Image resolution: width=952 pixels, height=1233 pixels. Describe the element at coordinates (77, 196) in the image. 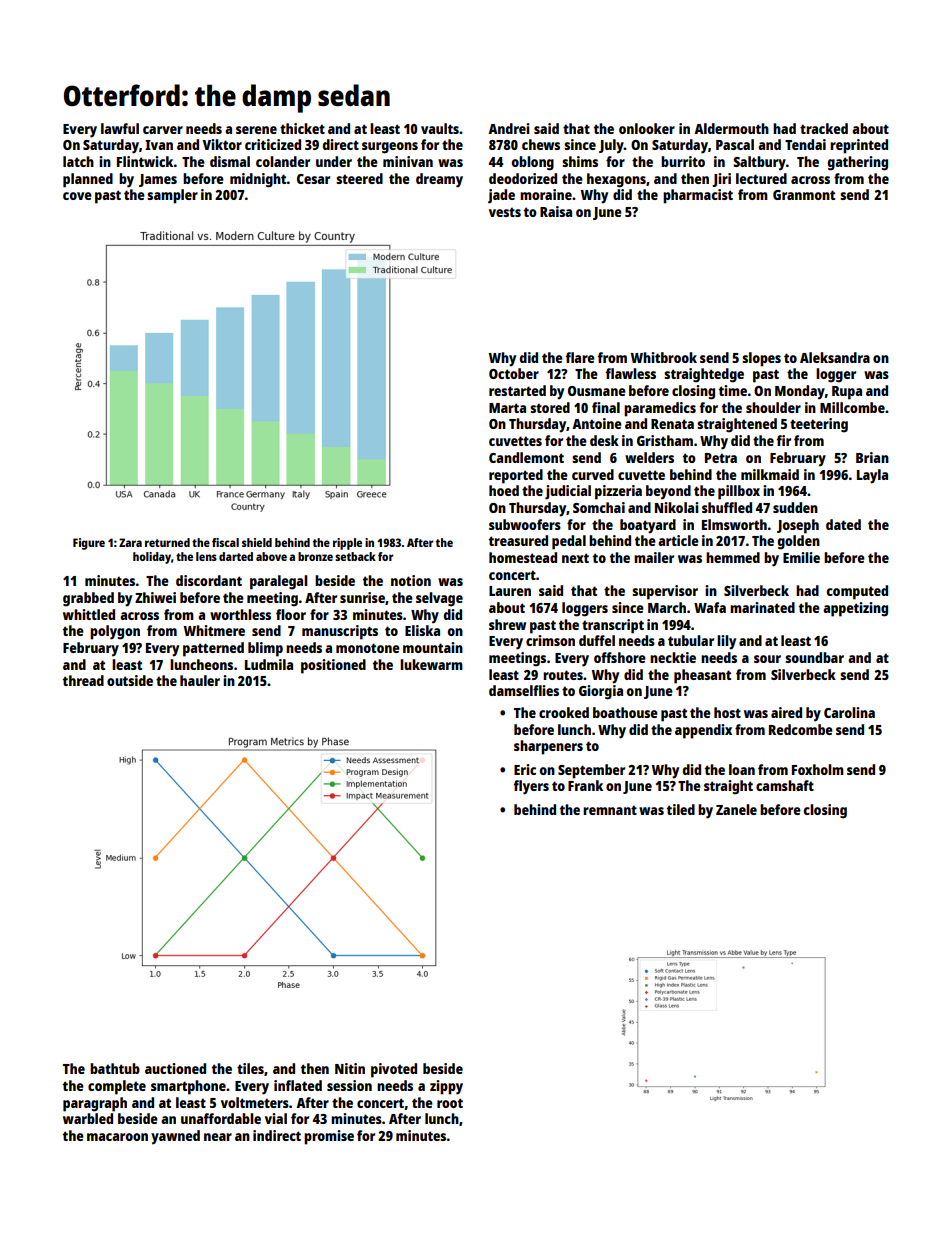

I see `cove` at that location.
